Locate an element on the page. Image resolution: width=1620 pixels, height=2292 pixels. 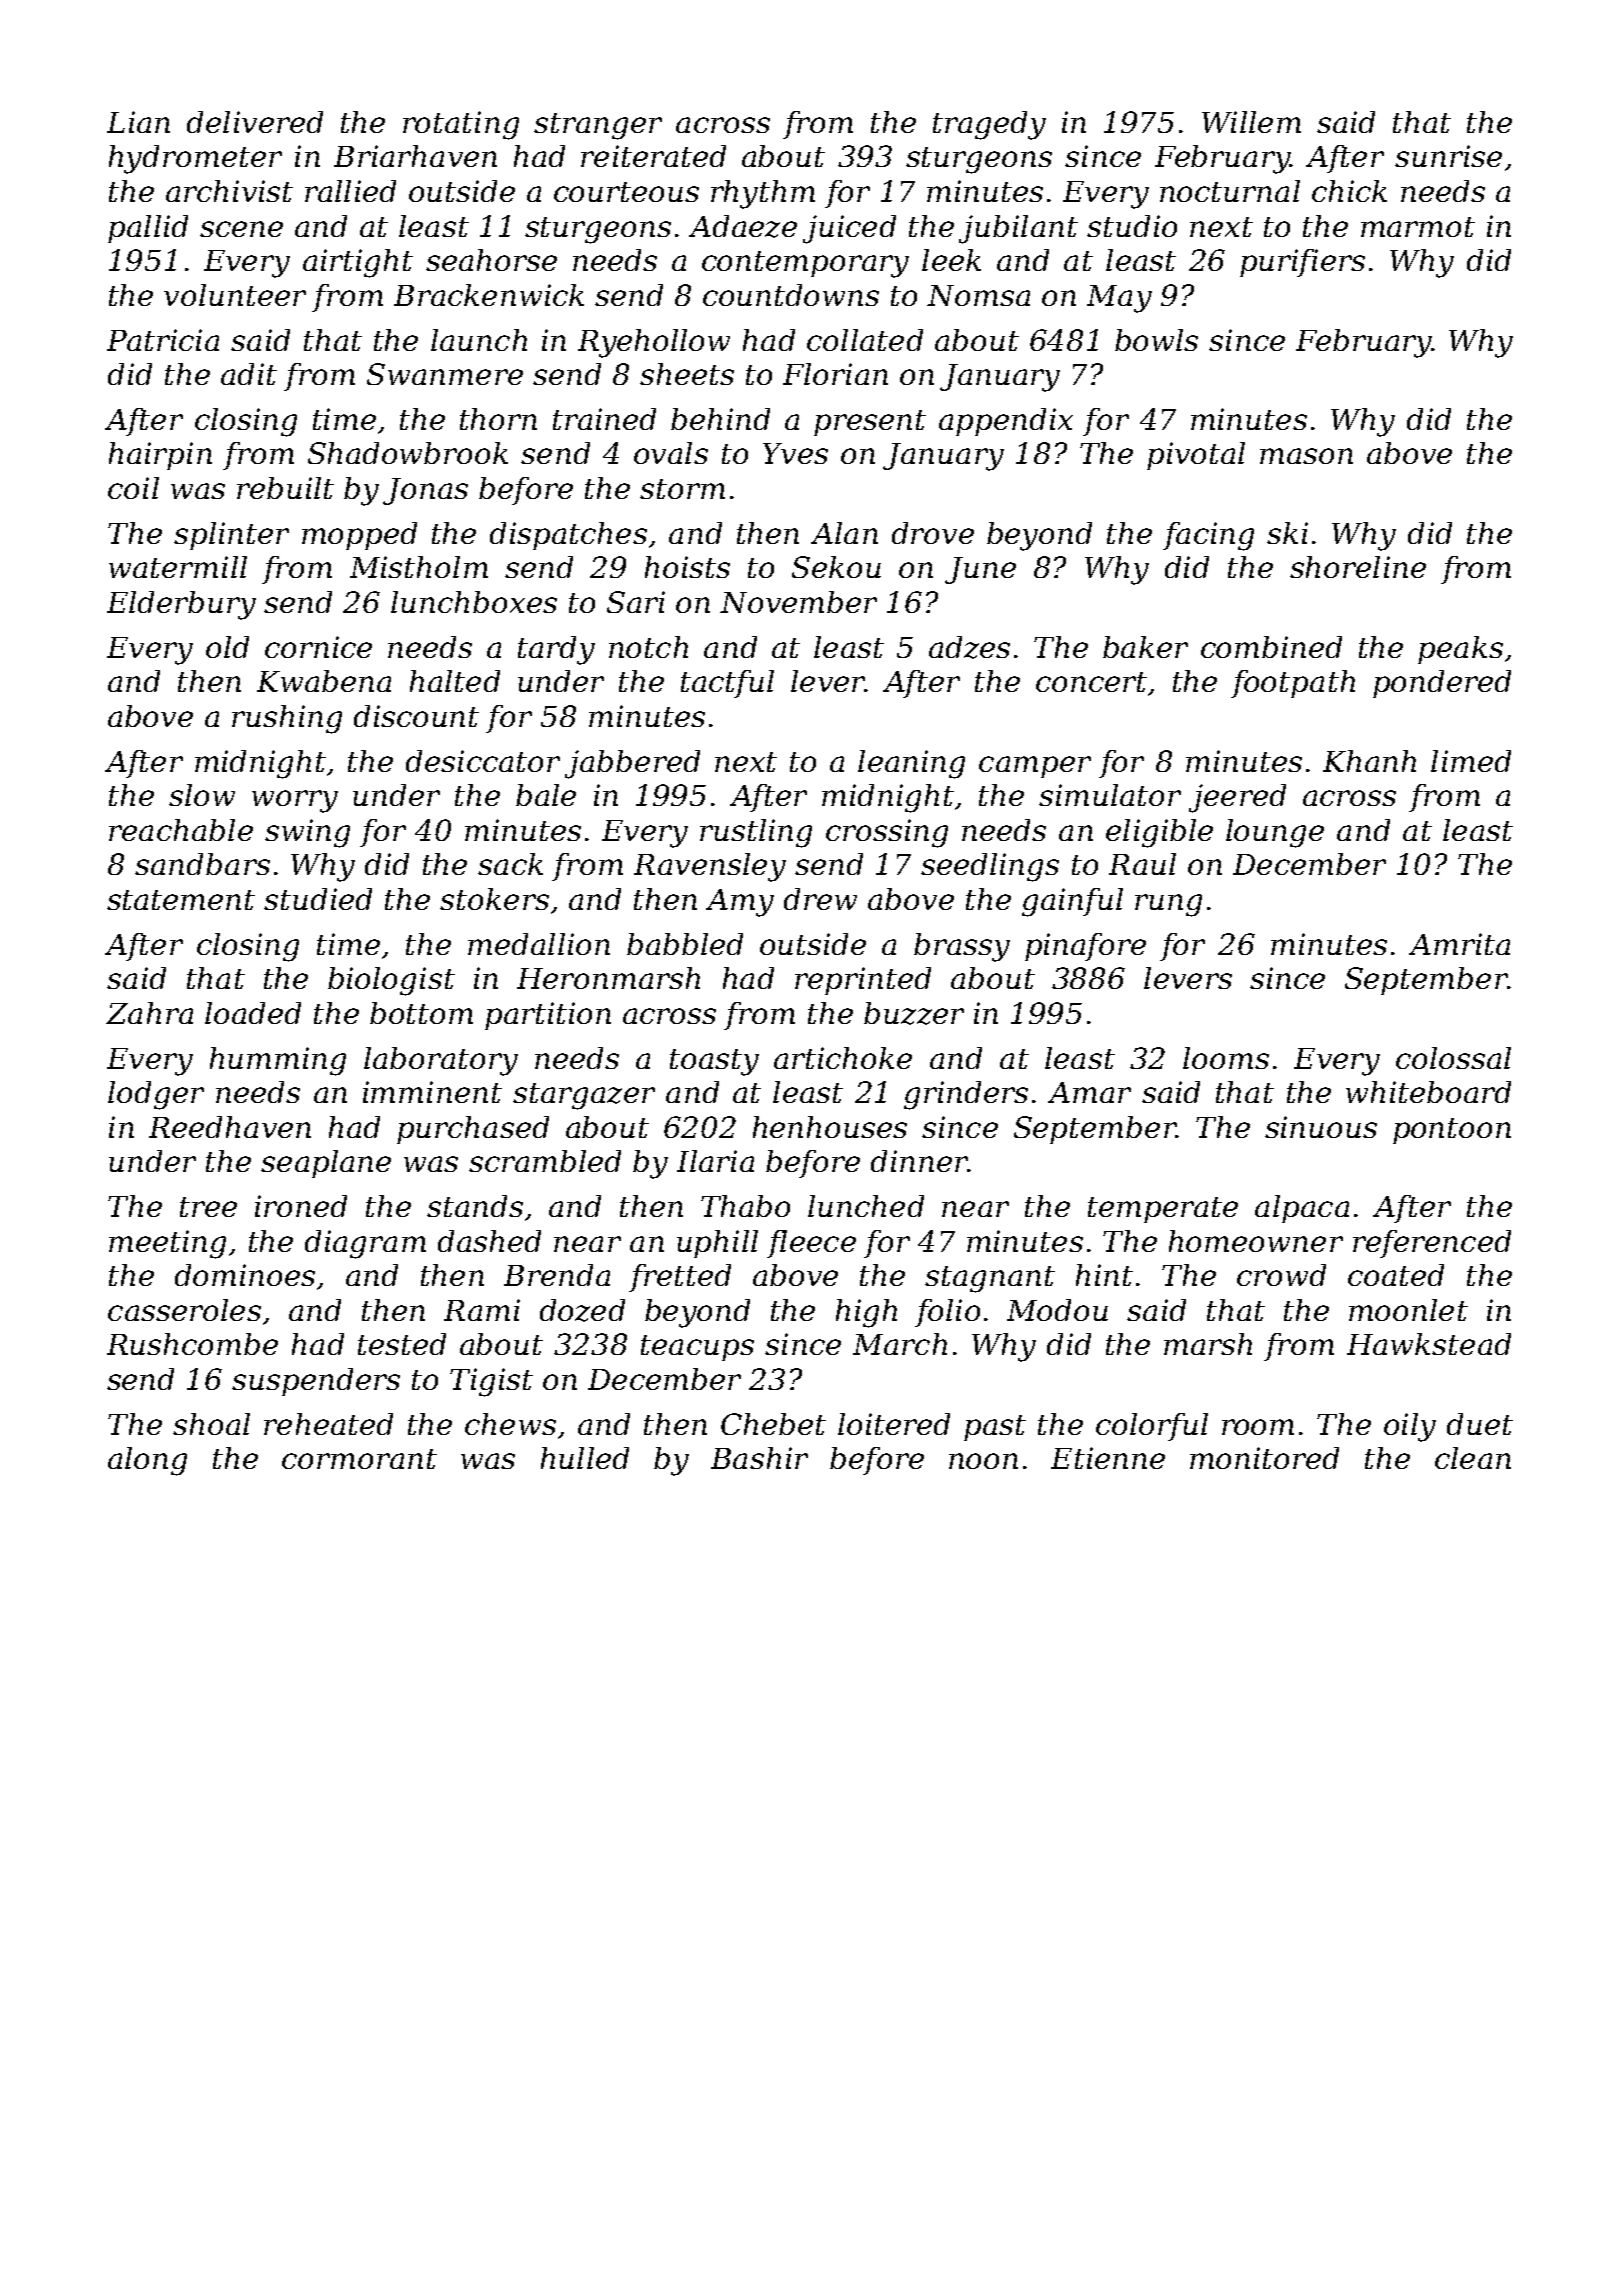
behind is located at coordinates (720, 419).
